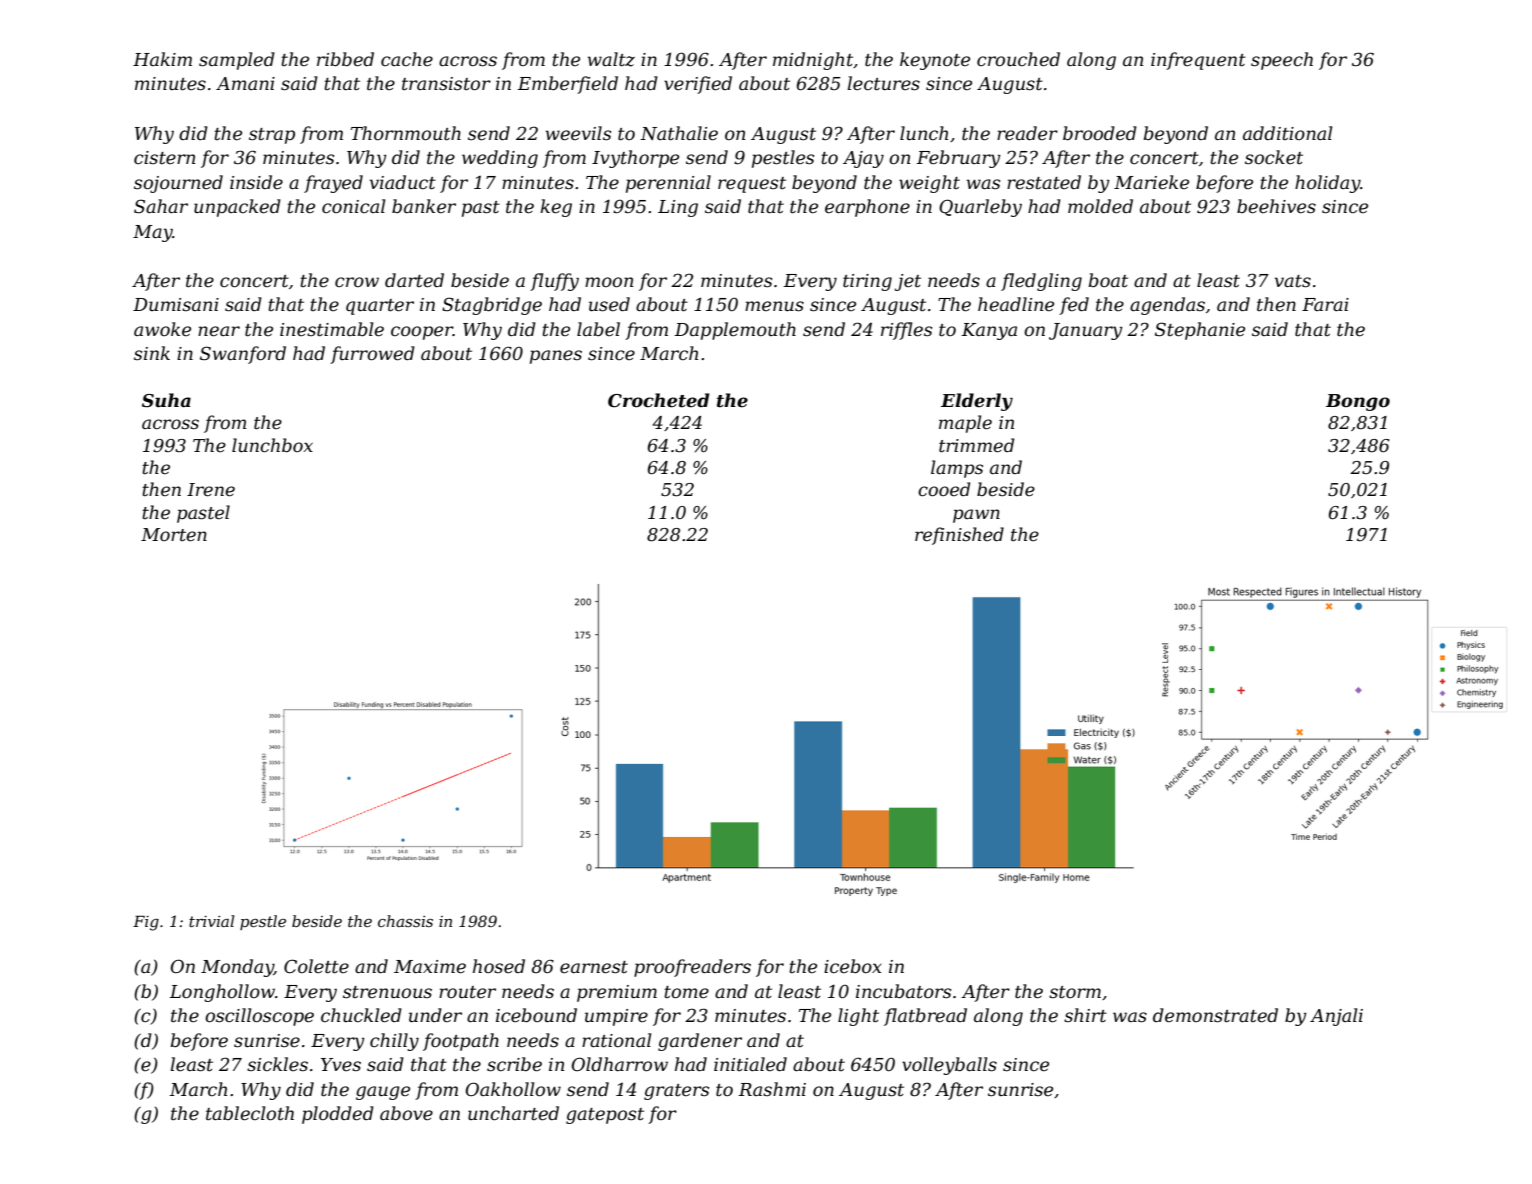 Image resolution: width=1532 pixels, height=1184 pixels. Describe the element at coordinates (211, 490) in the screenshot. I see `Irene` at that location.
